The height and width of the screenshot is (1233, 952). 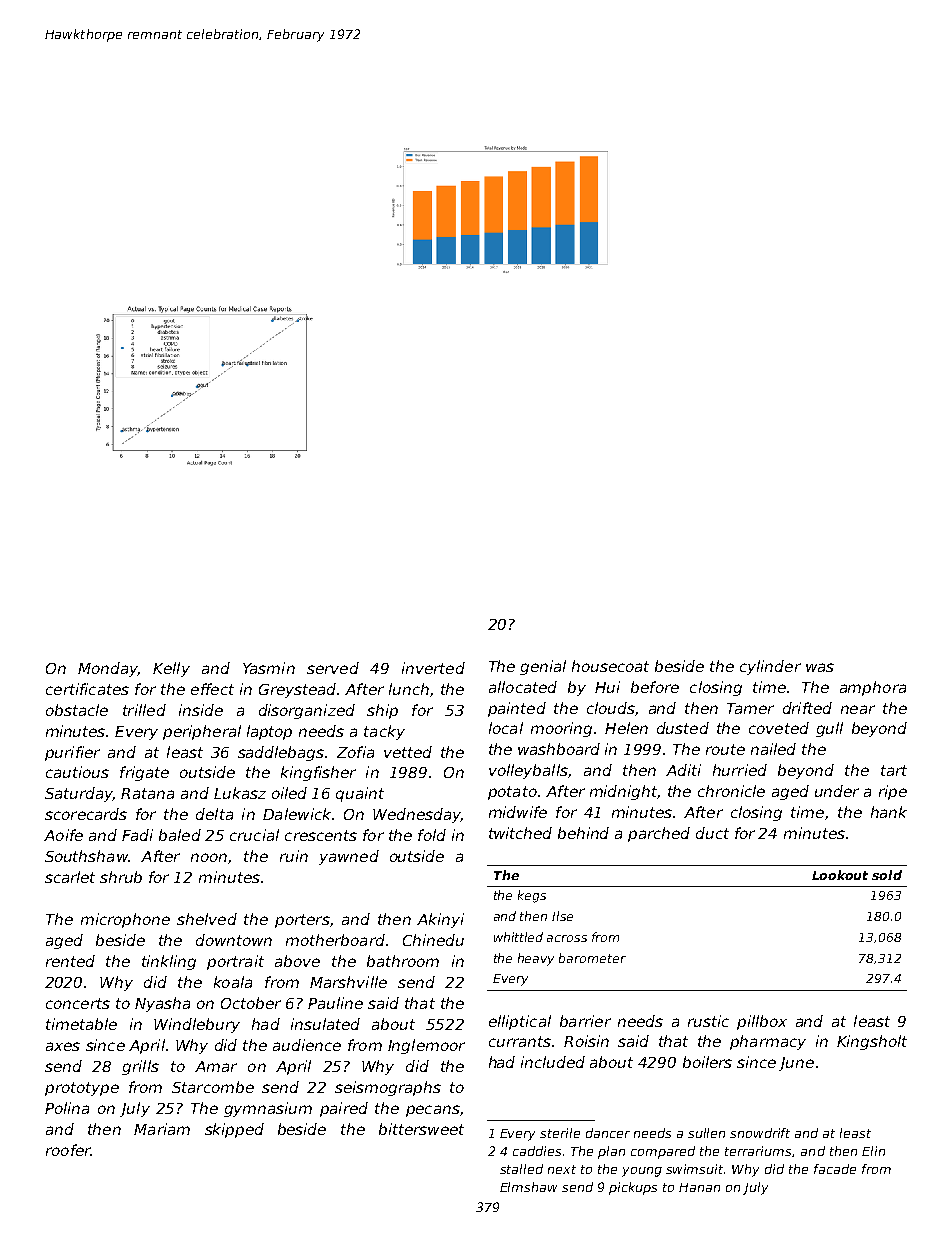 What do you see at coordinates (512, 793) in the screenshot?
I see `potato` at bounding box center [512, 793].
